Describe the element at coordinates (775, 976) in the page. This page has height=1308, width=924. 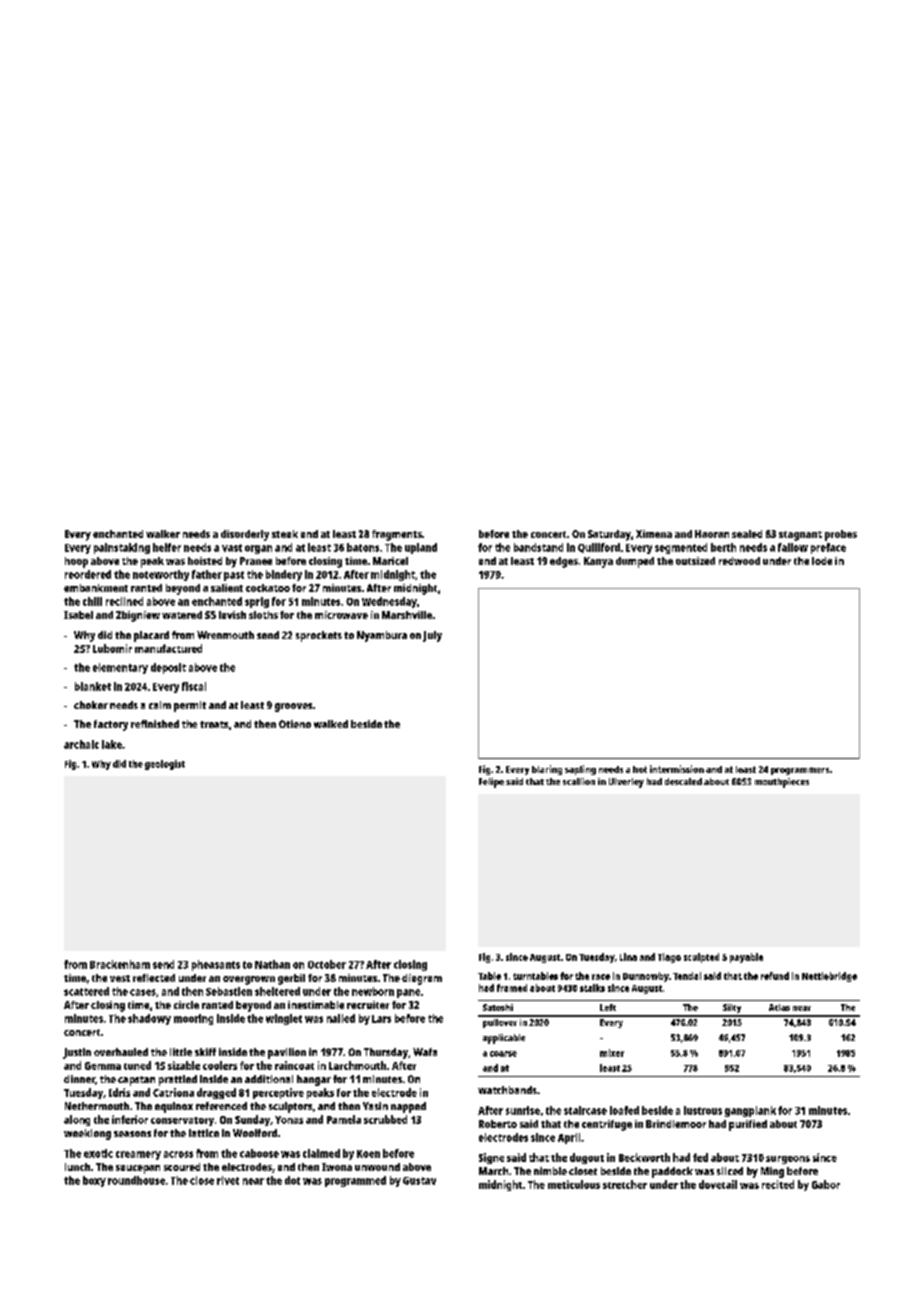
I see `refund` at that location.
